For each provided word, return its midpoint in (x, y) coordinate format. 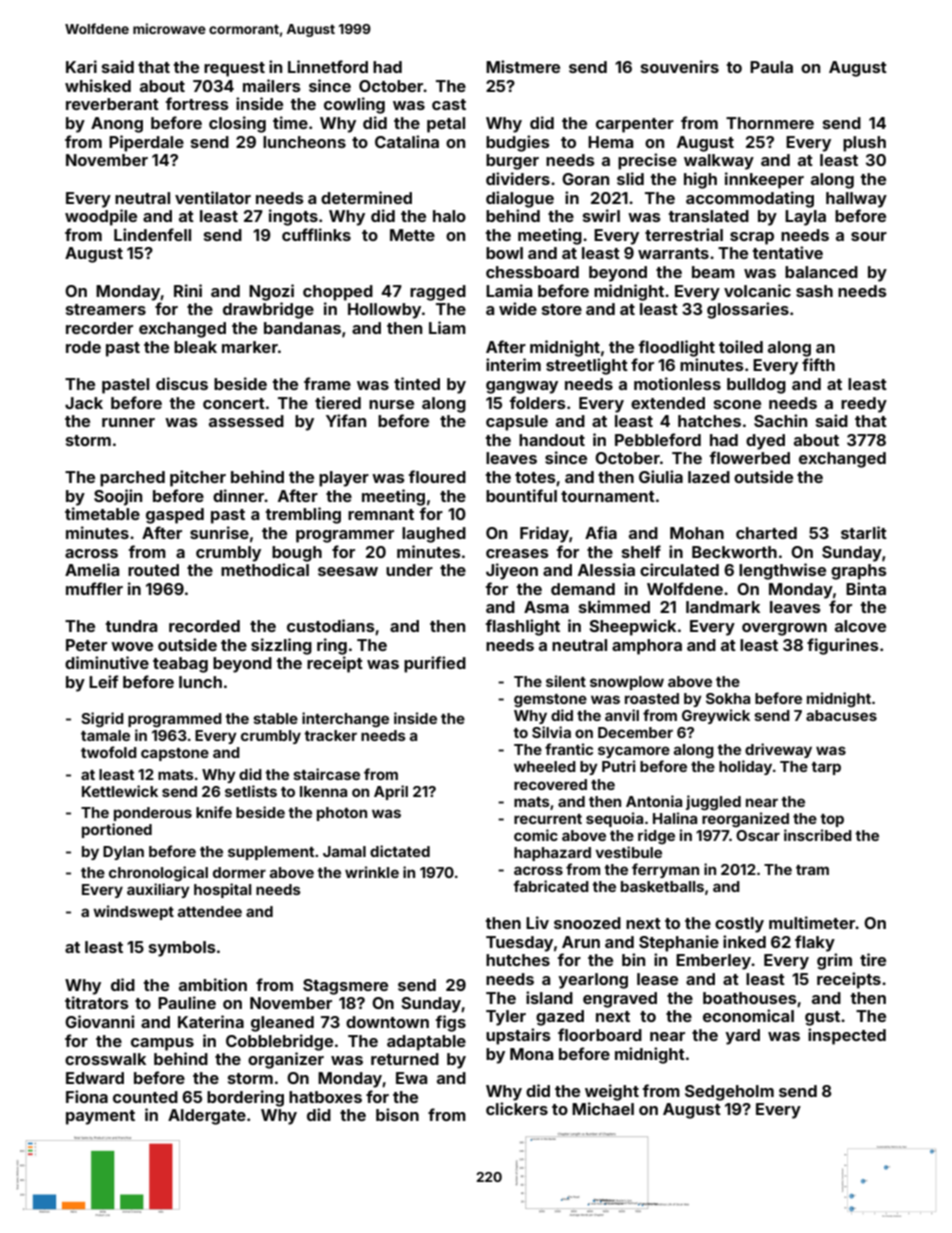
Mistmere (523, 66)
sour (869, 236)
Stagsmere (345, 987)
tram (812, 870)
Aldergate (207, 1117)
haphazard (552, 854)
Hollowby (384, 311)
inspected (847, 1036)
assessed (246, 421)
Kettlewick (120, 791)
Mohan (697, 533)
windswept (133, 912)
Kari (81, 66)
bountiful (521, 495)
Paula (771, 67)
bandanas (302, 328)
